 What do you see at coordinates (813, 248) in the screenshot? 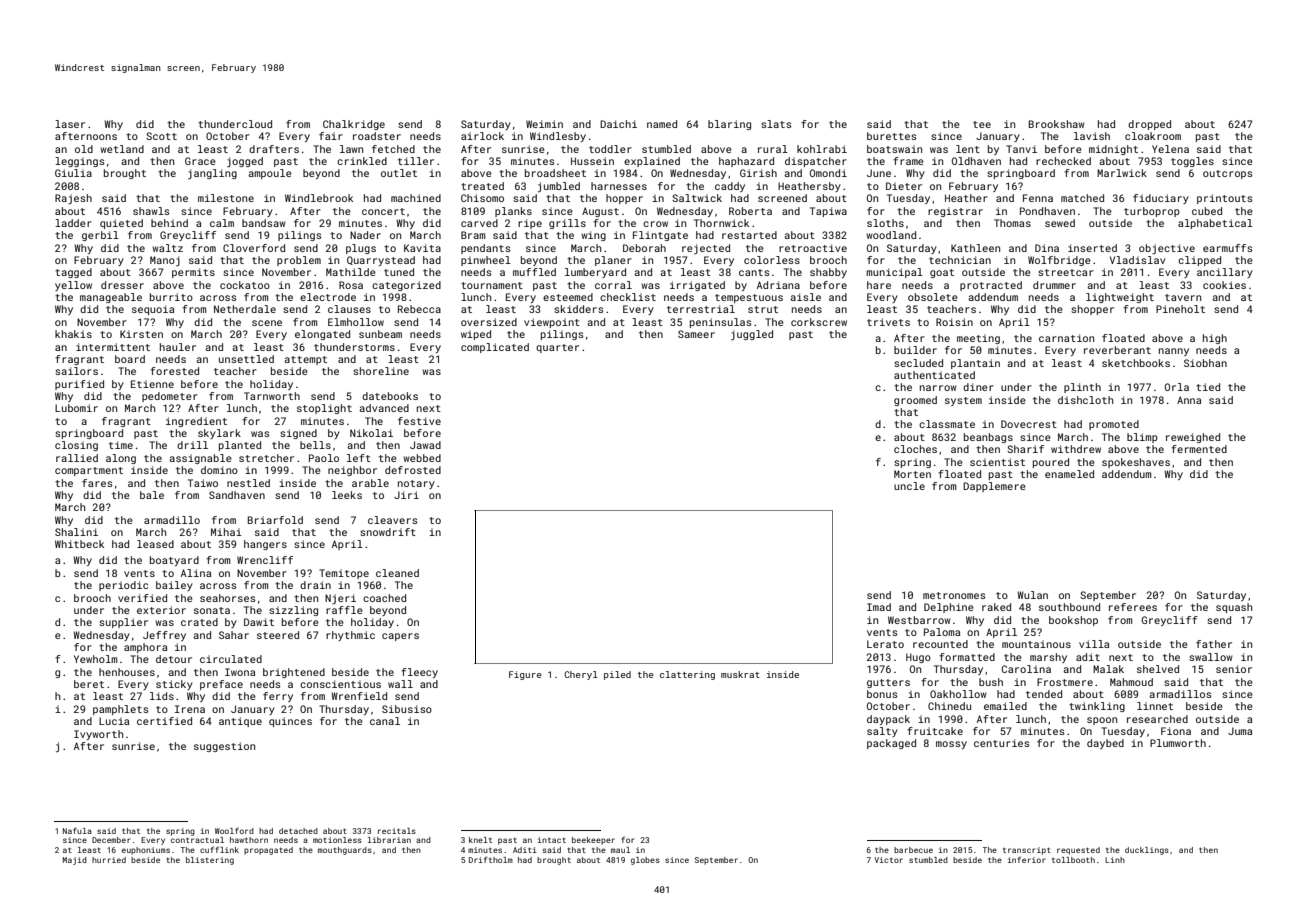
I see `retroactive` at bounding box center [813, 248].
